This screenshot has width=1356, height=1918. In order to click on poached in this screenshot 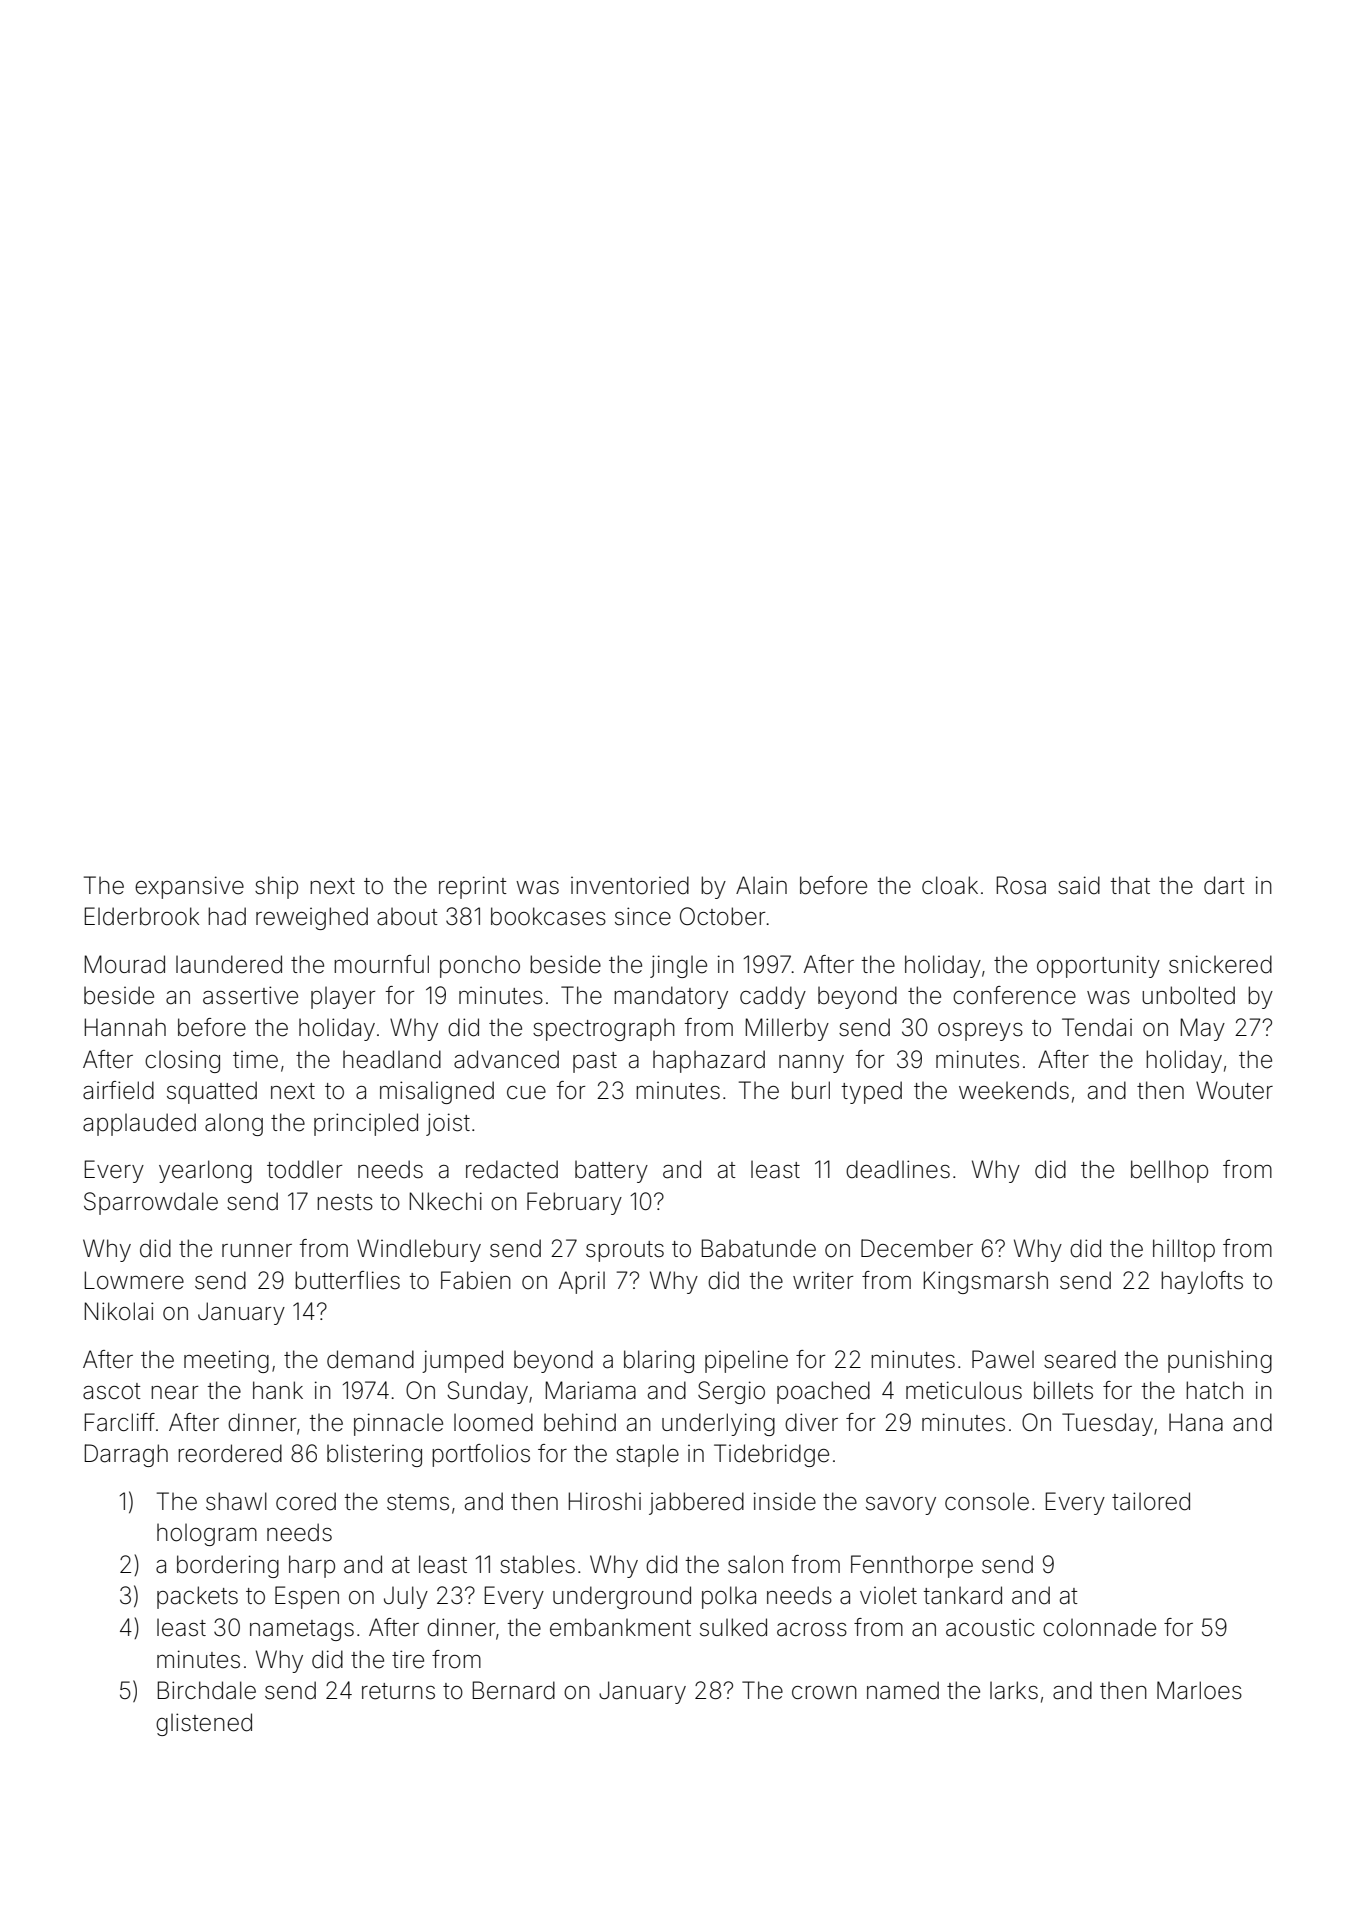, I will do `click(823, 1392)`.
